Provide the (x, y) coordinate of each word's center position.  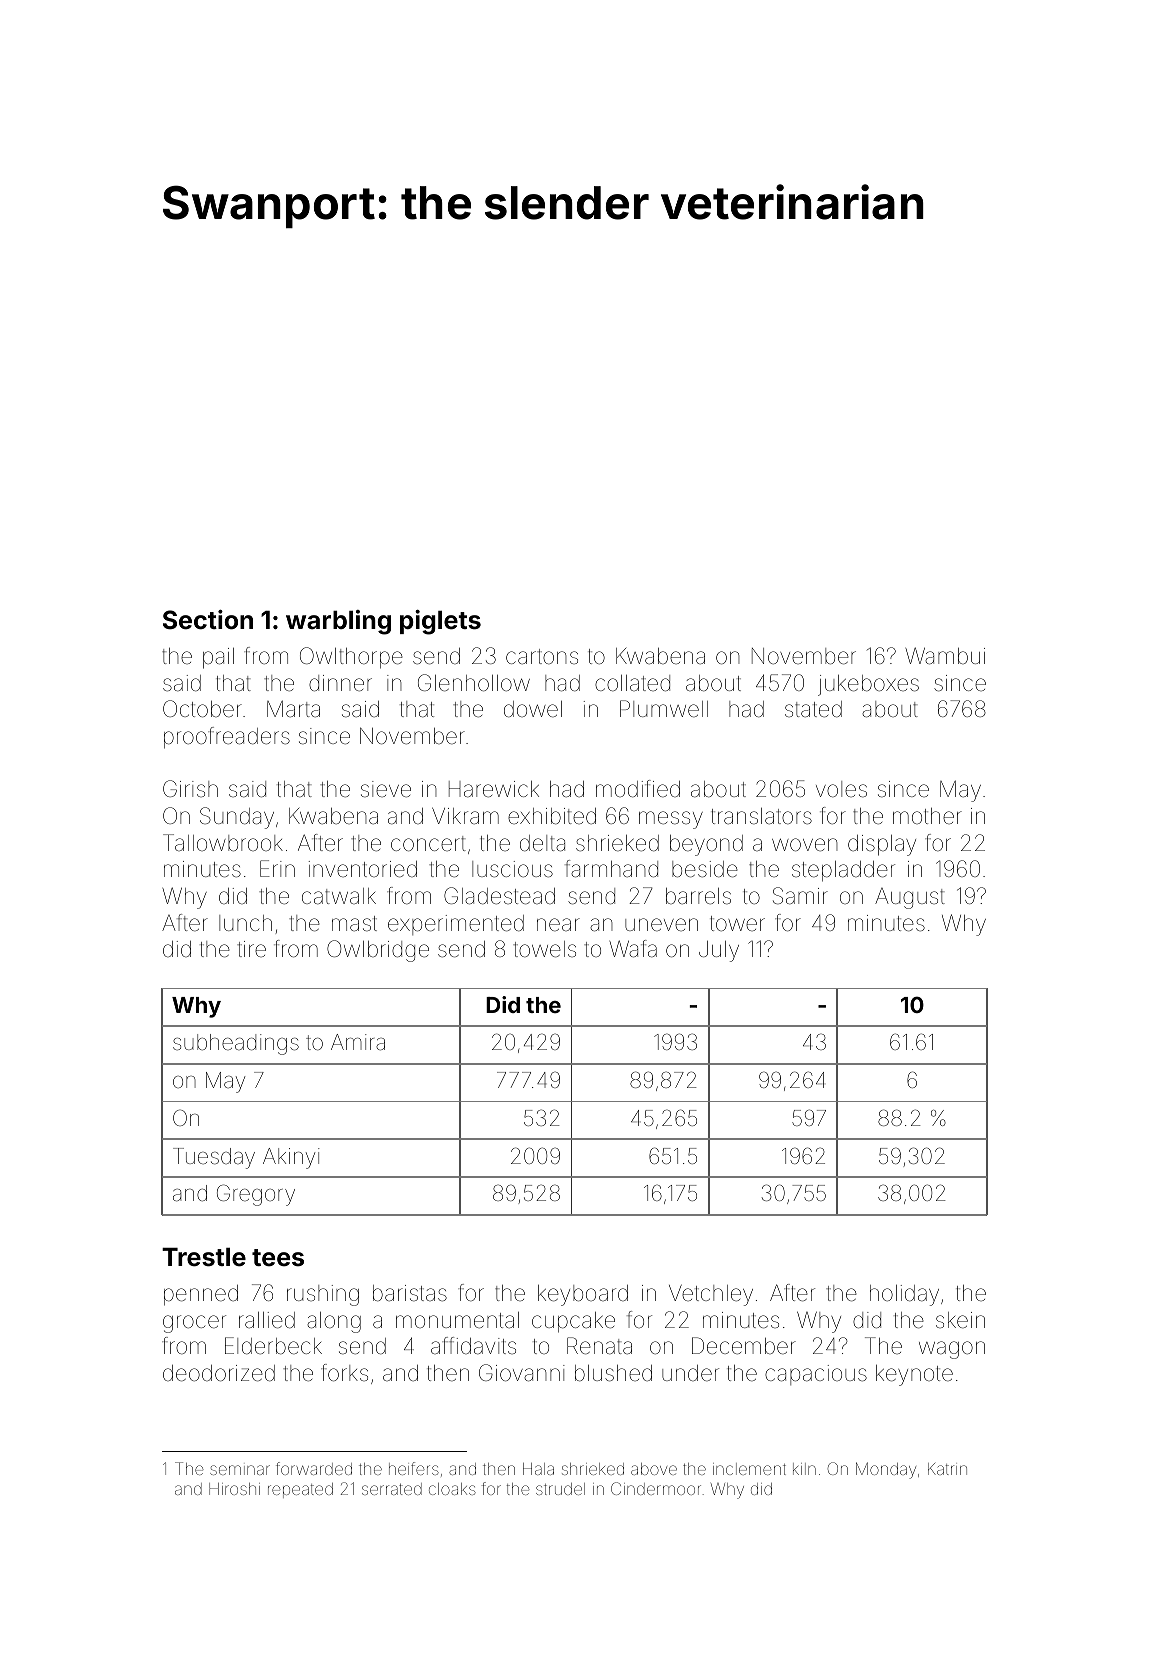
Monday (886, 1470)
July (719, 951)
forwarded (314, 1468)
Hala (538, 1469)
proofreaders (227, 738)
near (558, 924)
